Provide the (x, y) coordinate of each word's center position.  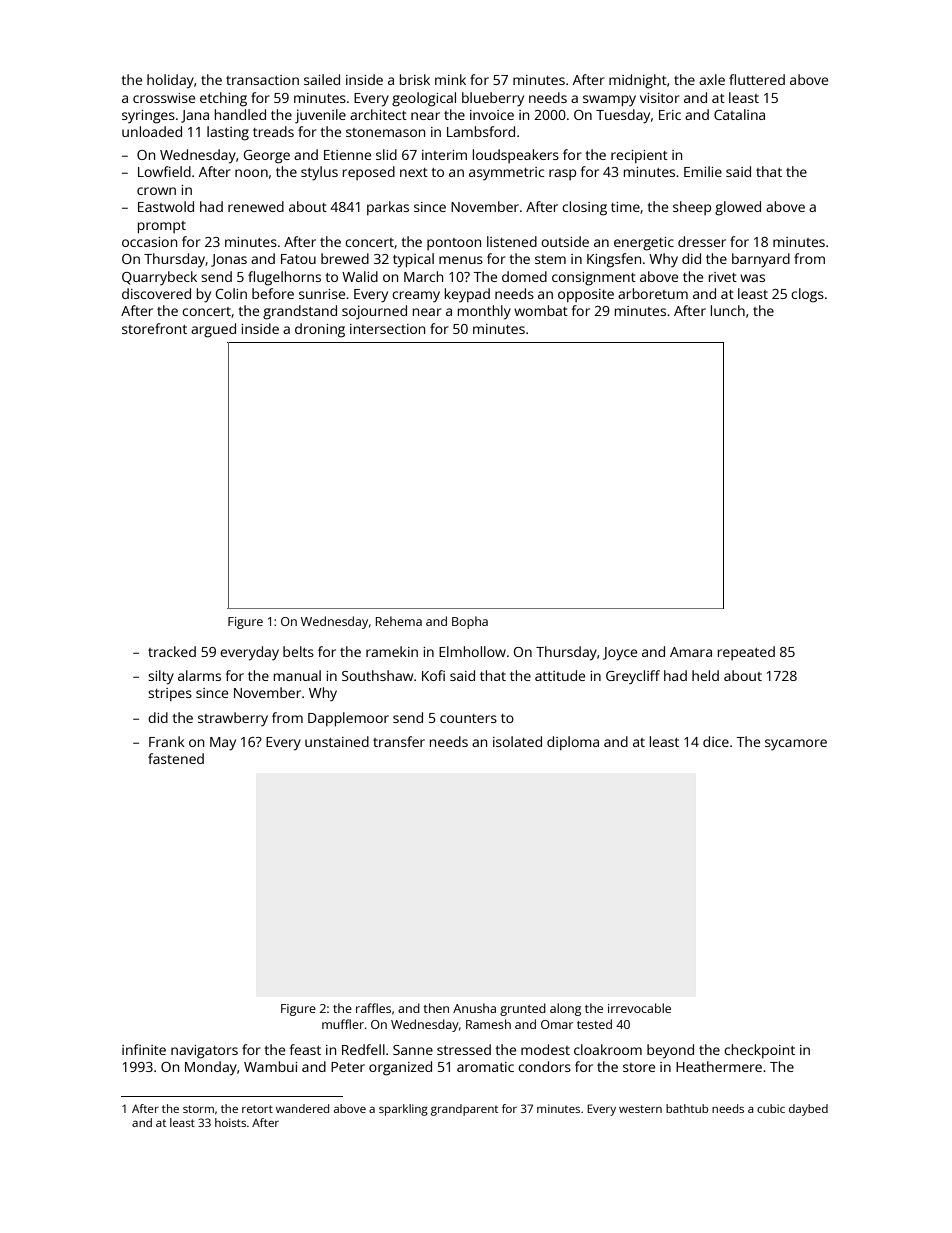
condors (544, 1066)
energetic (644, 244)
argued (213, 330)
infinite (144, 1049)
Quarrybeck (159, 278)
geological (424, 99)
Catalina (739, 114)
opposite (586, 295)
